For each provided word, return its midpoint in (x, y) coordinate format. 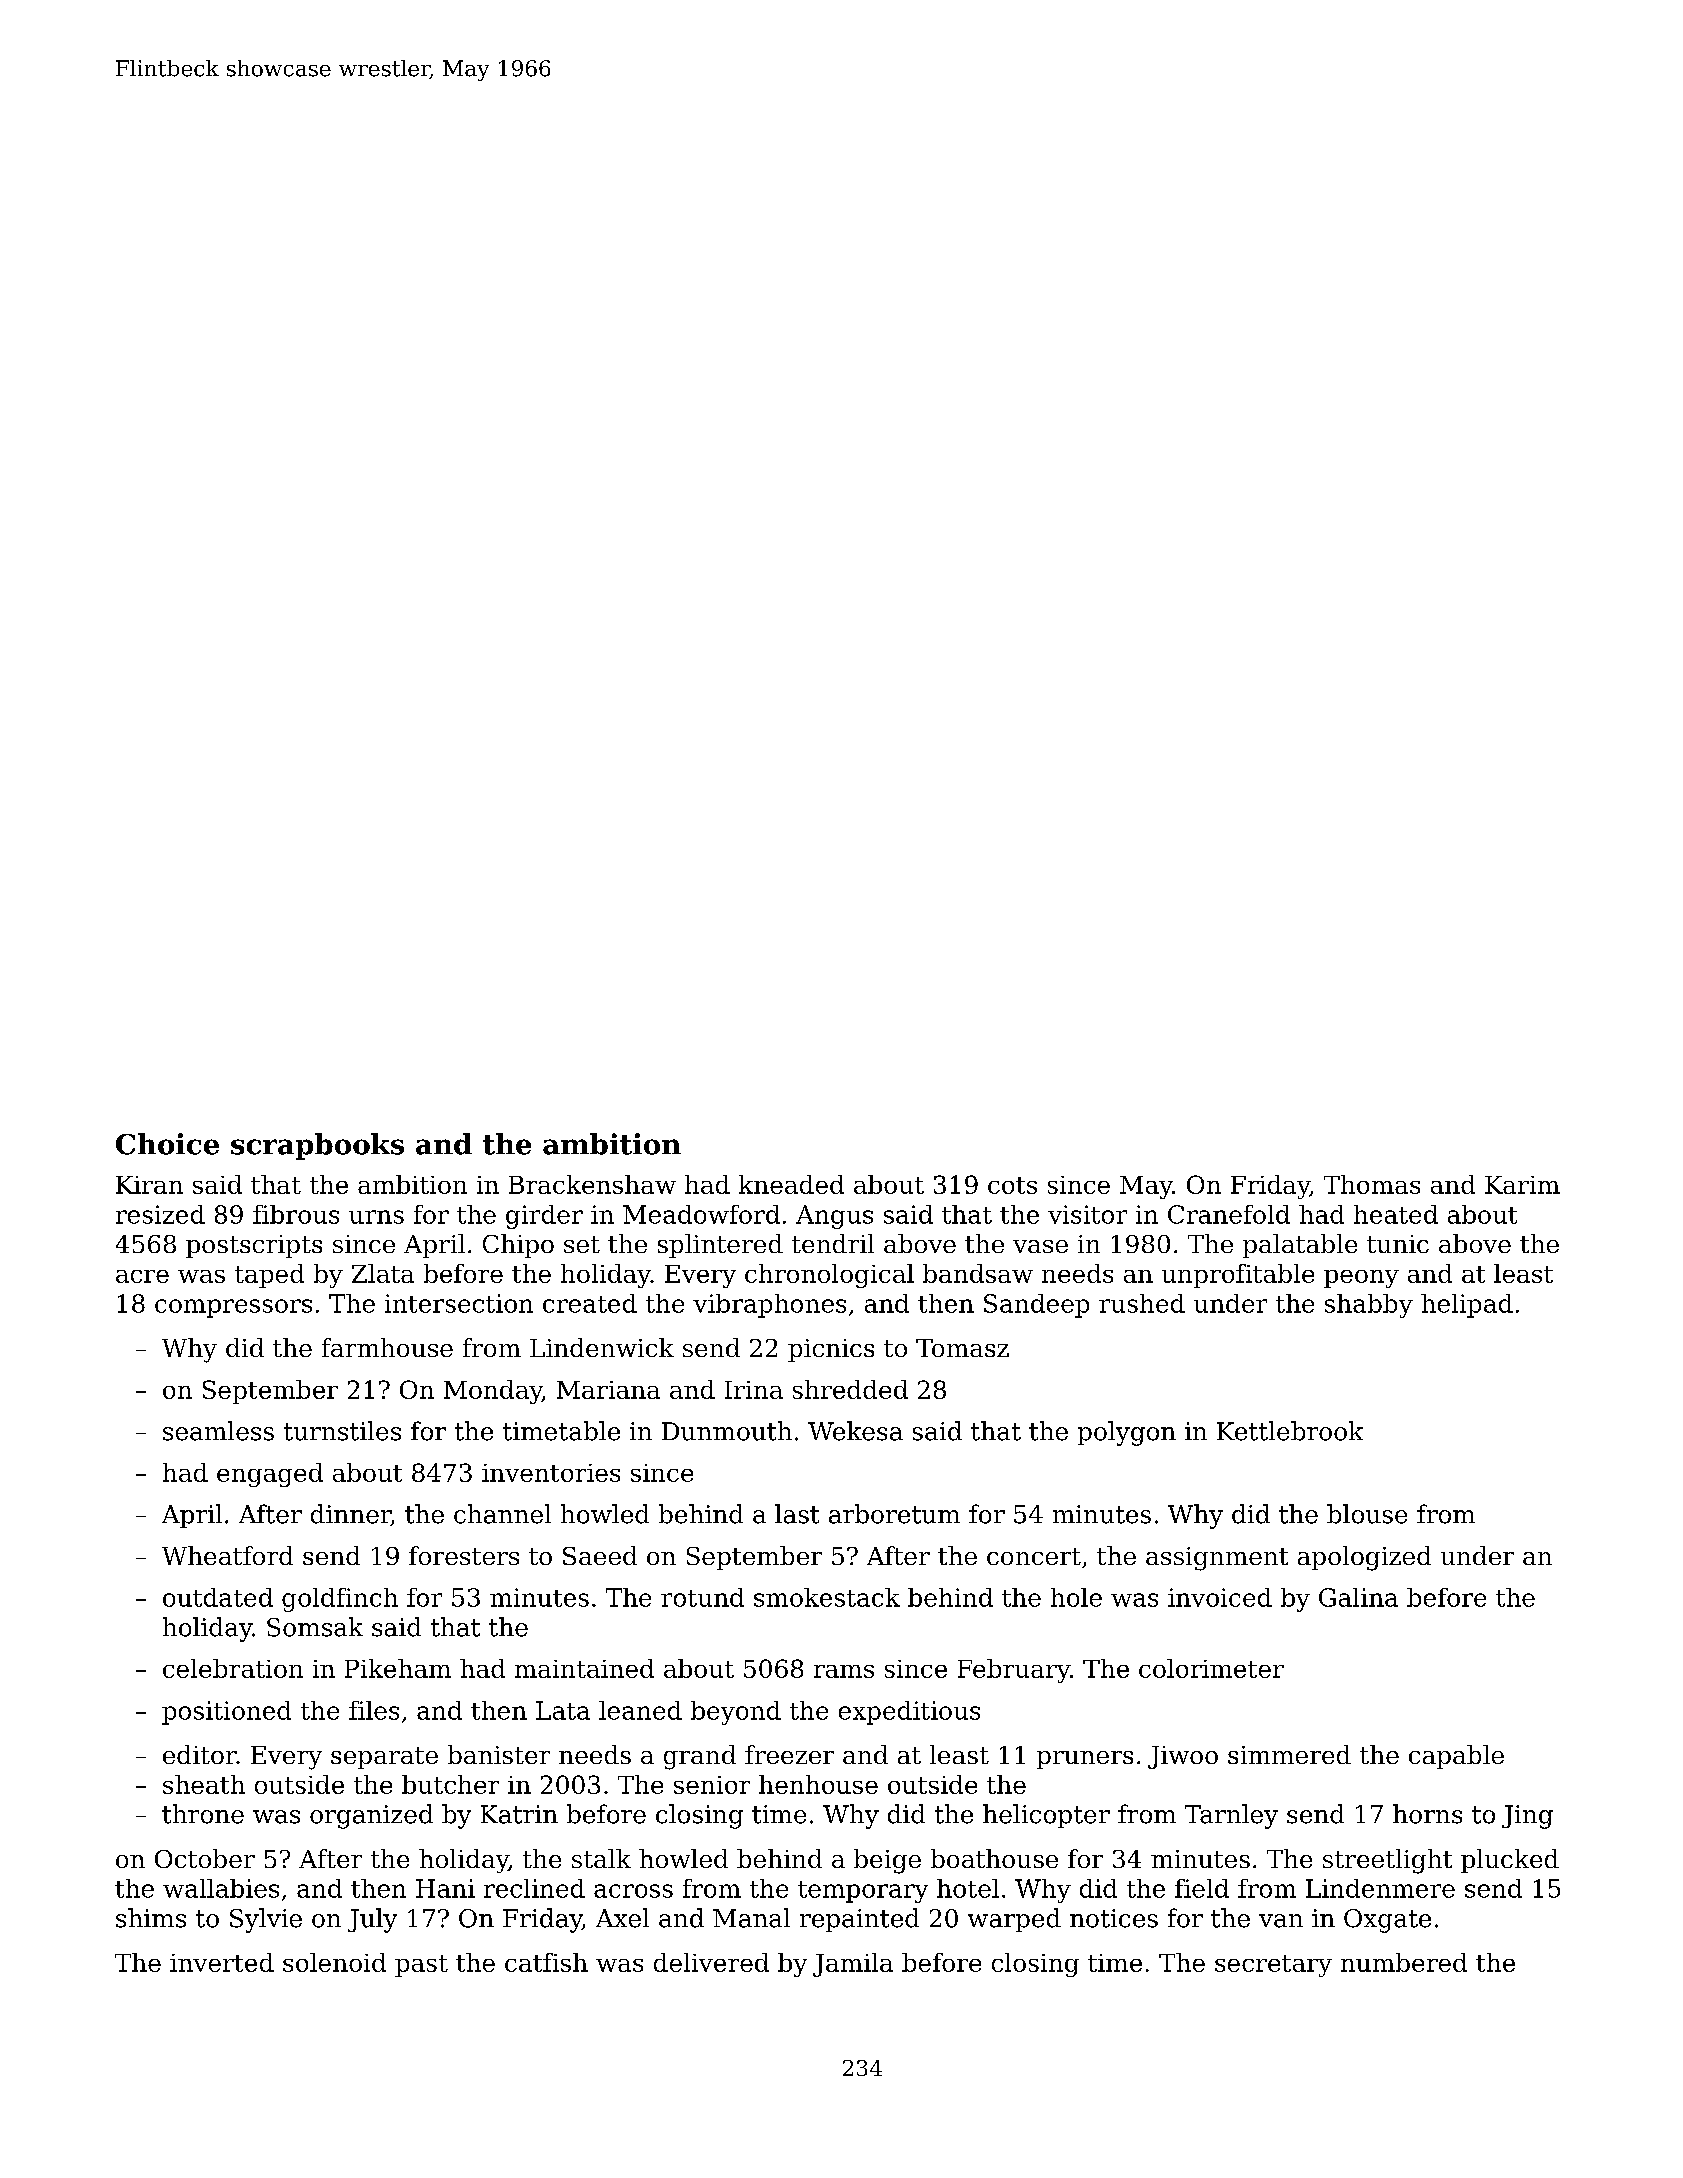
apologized (1364, 1558)
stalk (601, 1858)
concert (1034, 1556)
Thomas (1372, 1184)
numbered (1404, 1962)
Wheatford (227, 1555)
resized (160, 1214)
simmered (1289, 1754)
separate (384, 1758)
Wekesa (855, 1431)
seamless (218, 1431)
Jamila (853, 1965)
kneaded (791, 1184)
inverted (222, 1962)
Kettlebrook (1290, 1431)
